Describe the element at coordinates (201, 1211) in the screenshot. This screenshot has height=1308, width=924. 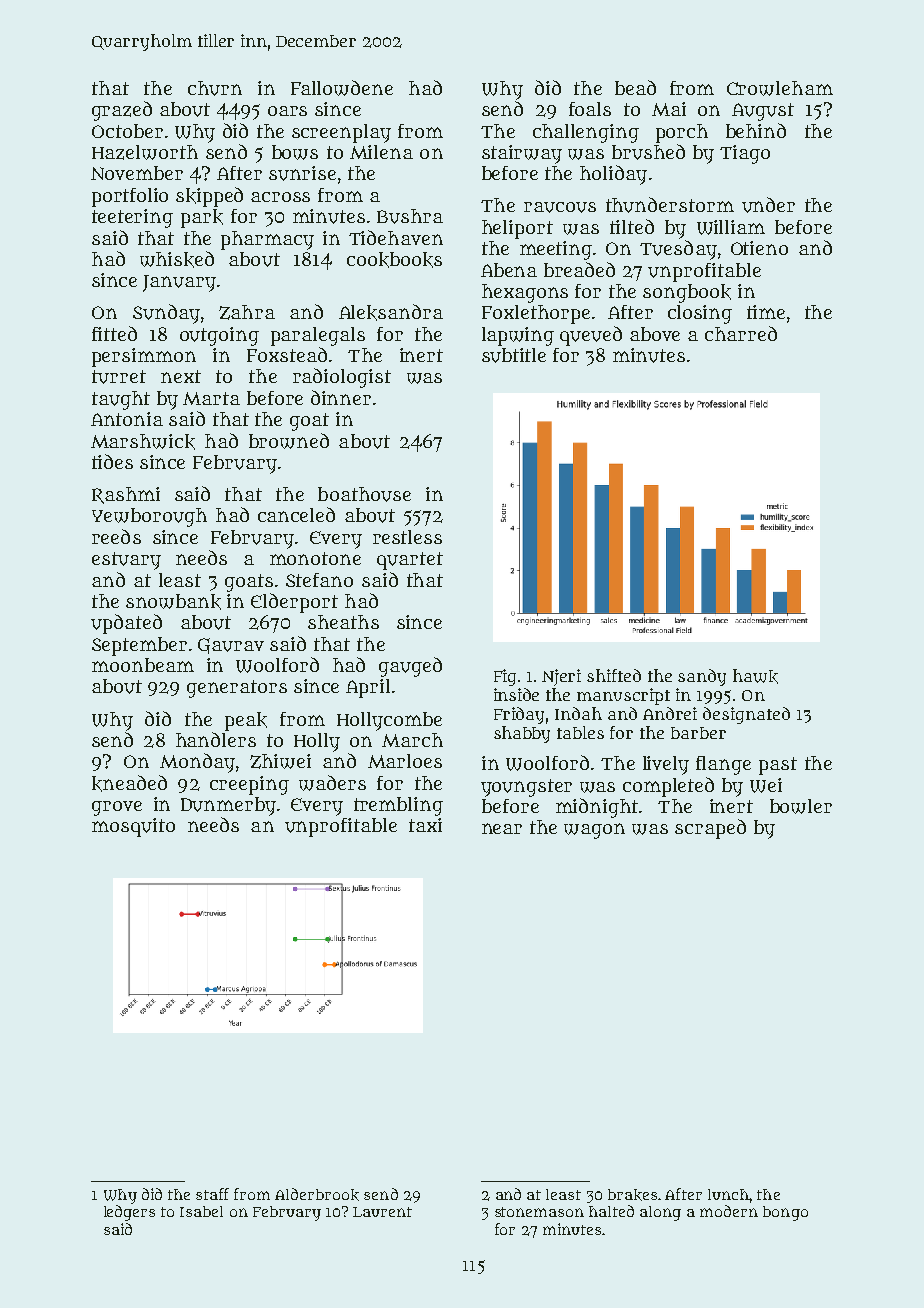
I see `Isabel` at that location.
